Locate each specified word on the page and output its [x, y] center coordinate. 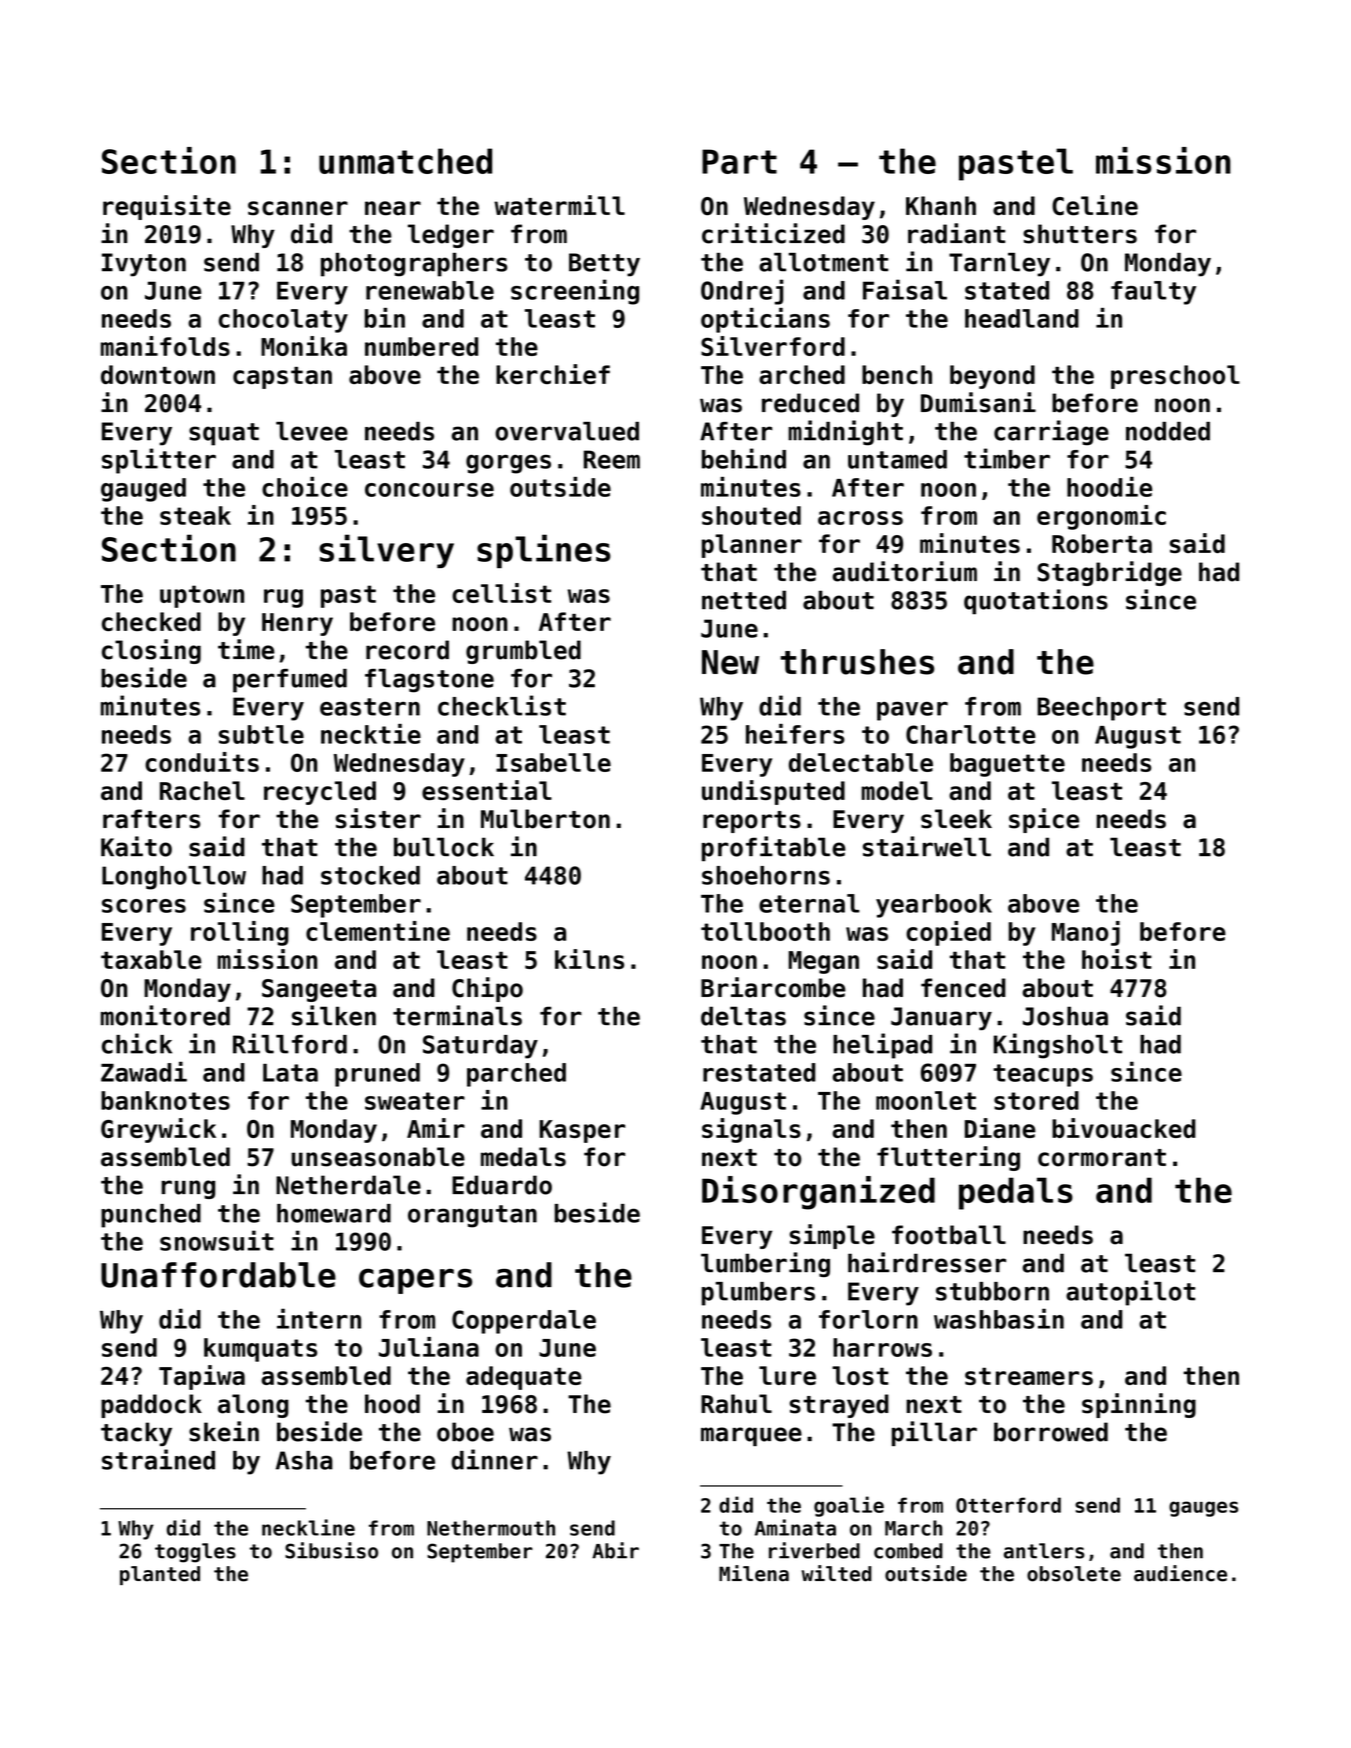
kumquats [260, 1350]
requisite [167, 207]
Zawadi [144, 1071]
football [949, 1235]
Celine [1095, 205]
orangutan [472, 1216]
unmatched [405, 161]
